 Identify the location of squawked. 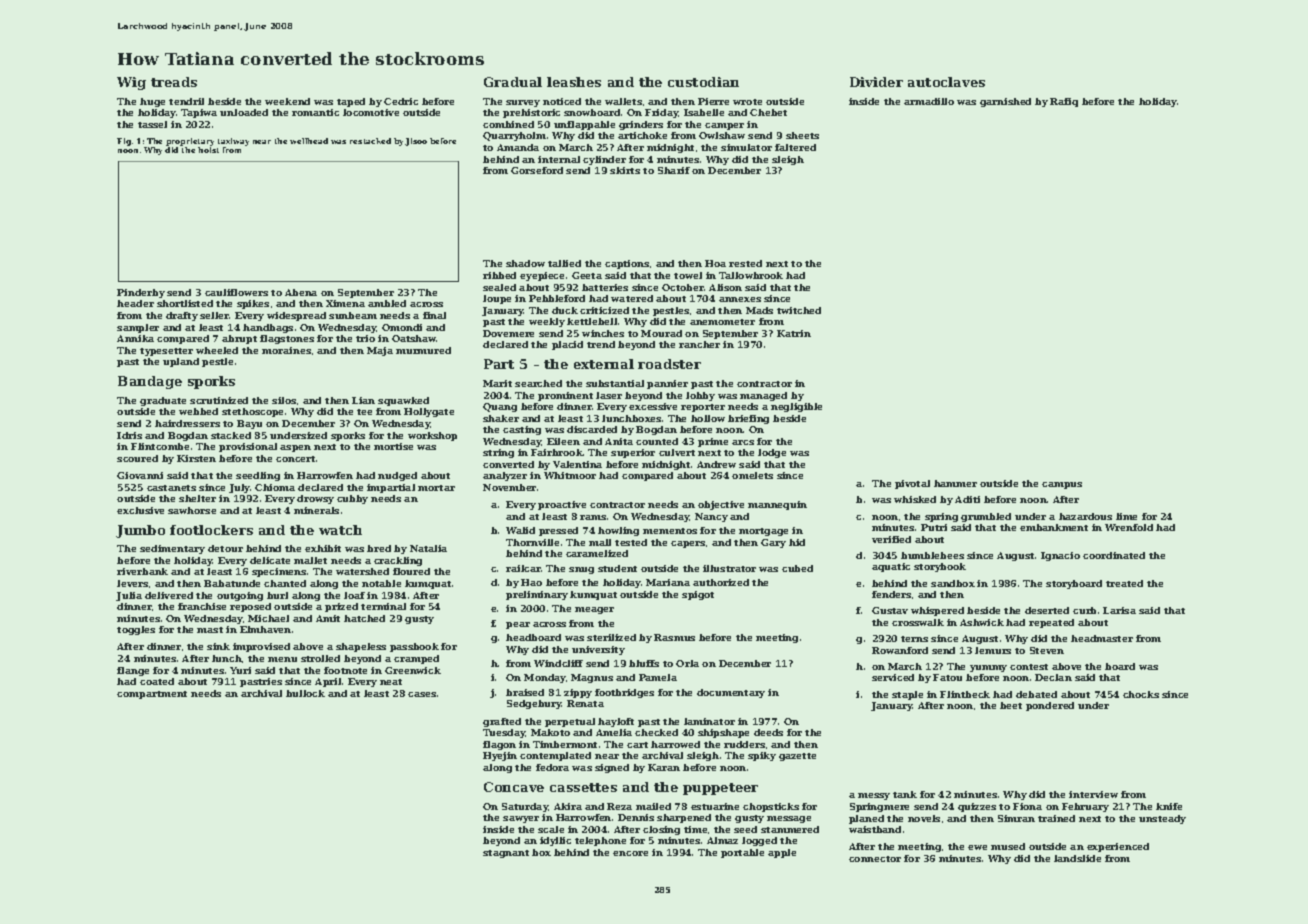
(403, 401).
